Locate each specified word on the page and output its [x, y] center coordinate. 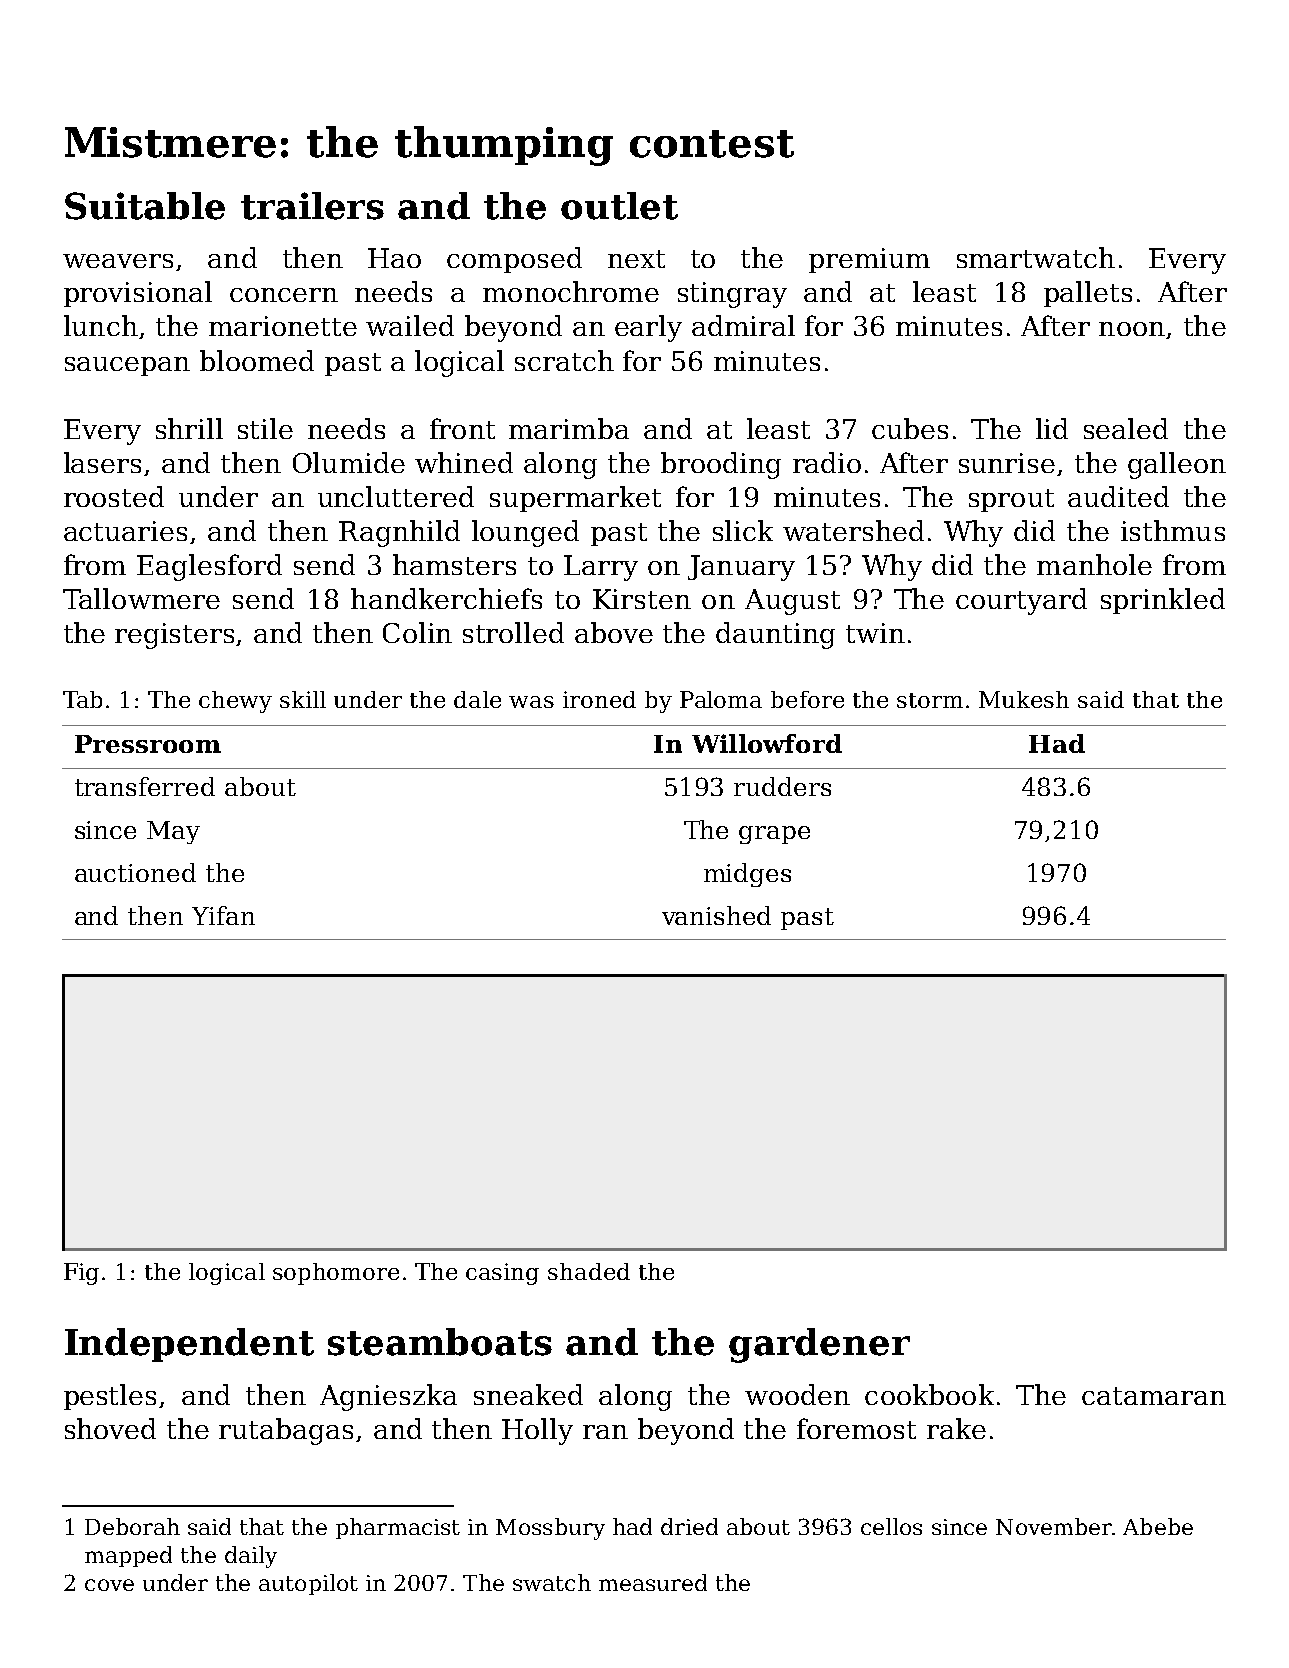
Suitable [145, 206]
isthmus [1173, 530]
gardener [819, 1345]
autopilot [308, 1584]
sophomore [336, 1274]
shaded [589, 1271]
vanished [716, 915]
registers [174, 636]
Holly [537, 1431]
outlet [619, 206]
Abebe [1158, 1526]
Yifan [223, 915]
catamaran [1154, 1396]
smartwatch [1036, 257]
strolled [513, 632]
